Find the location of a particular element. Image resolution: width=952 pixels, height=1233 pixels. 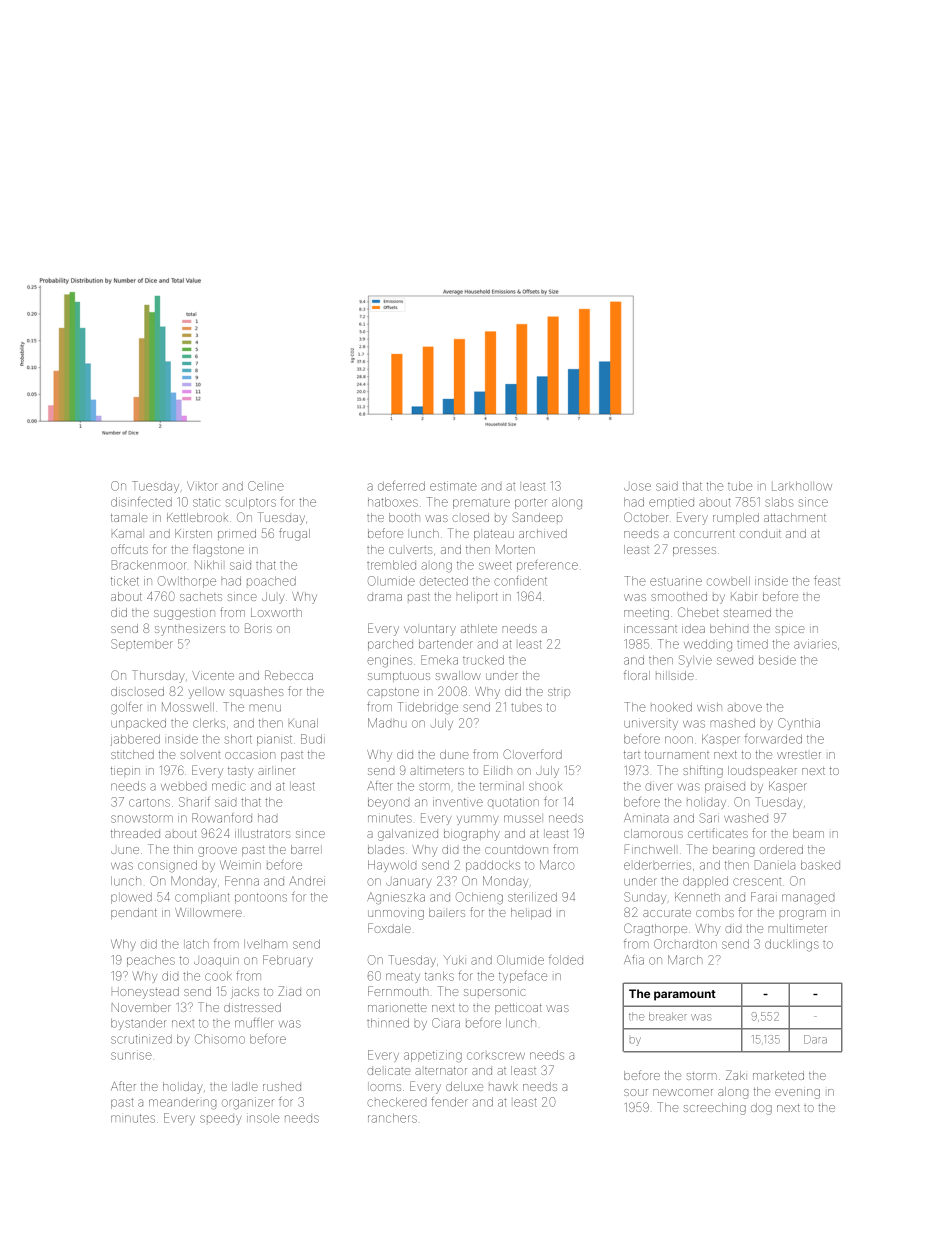

muffler is located at coordinates (254, 1023).
